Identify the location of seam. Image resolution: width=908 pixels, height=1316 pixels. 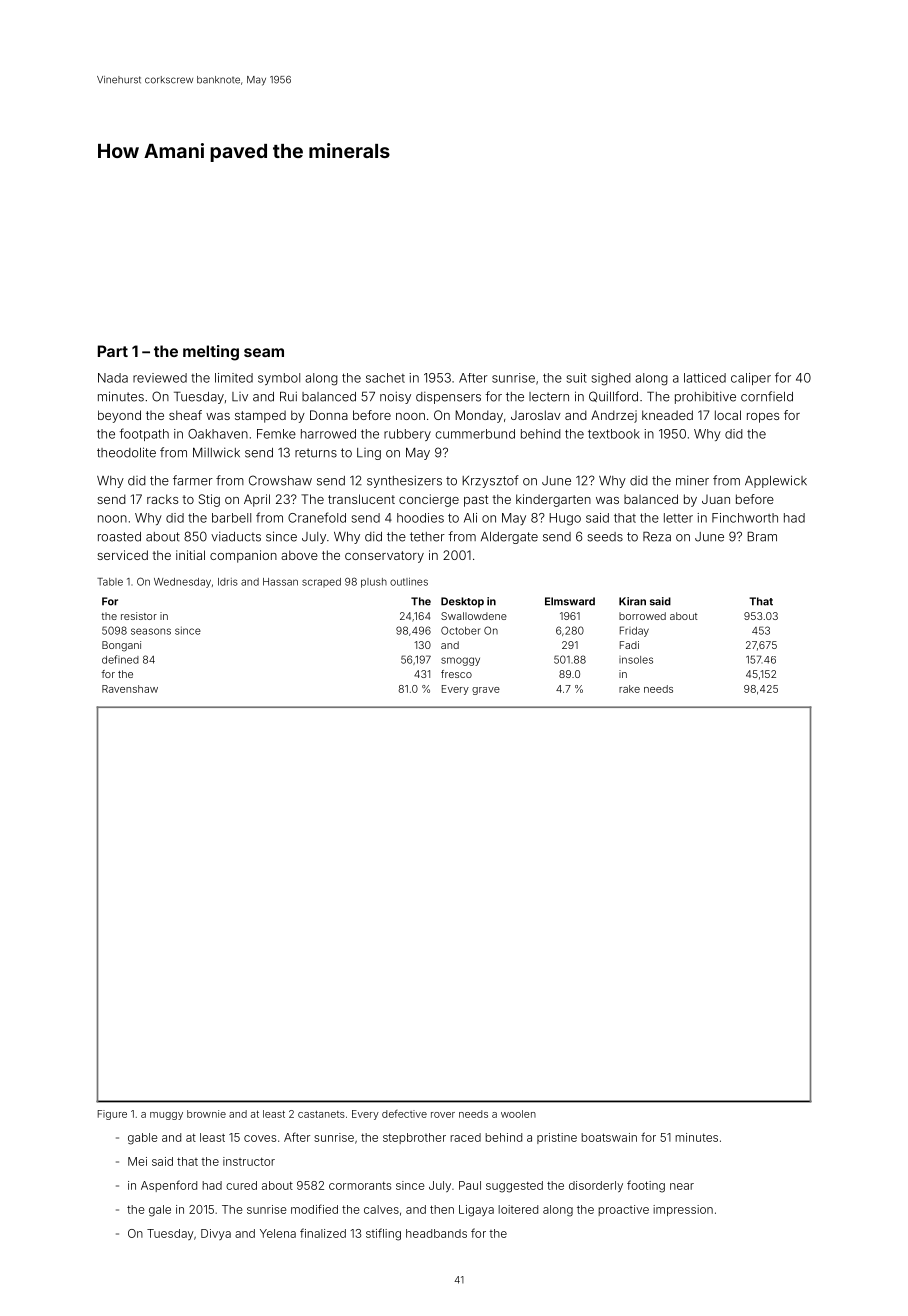
(264, 352).
